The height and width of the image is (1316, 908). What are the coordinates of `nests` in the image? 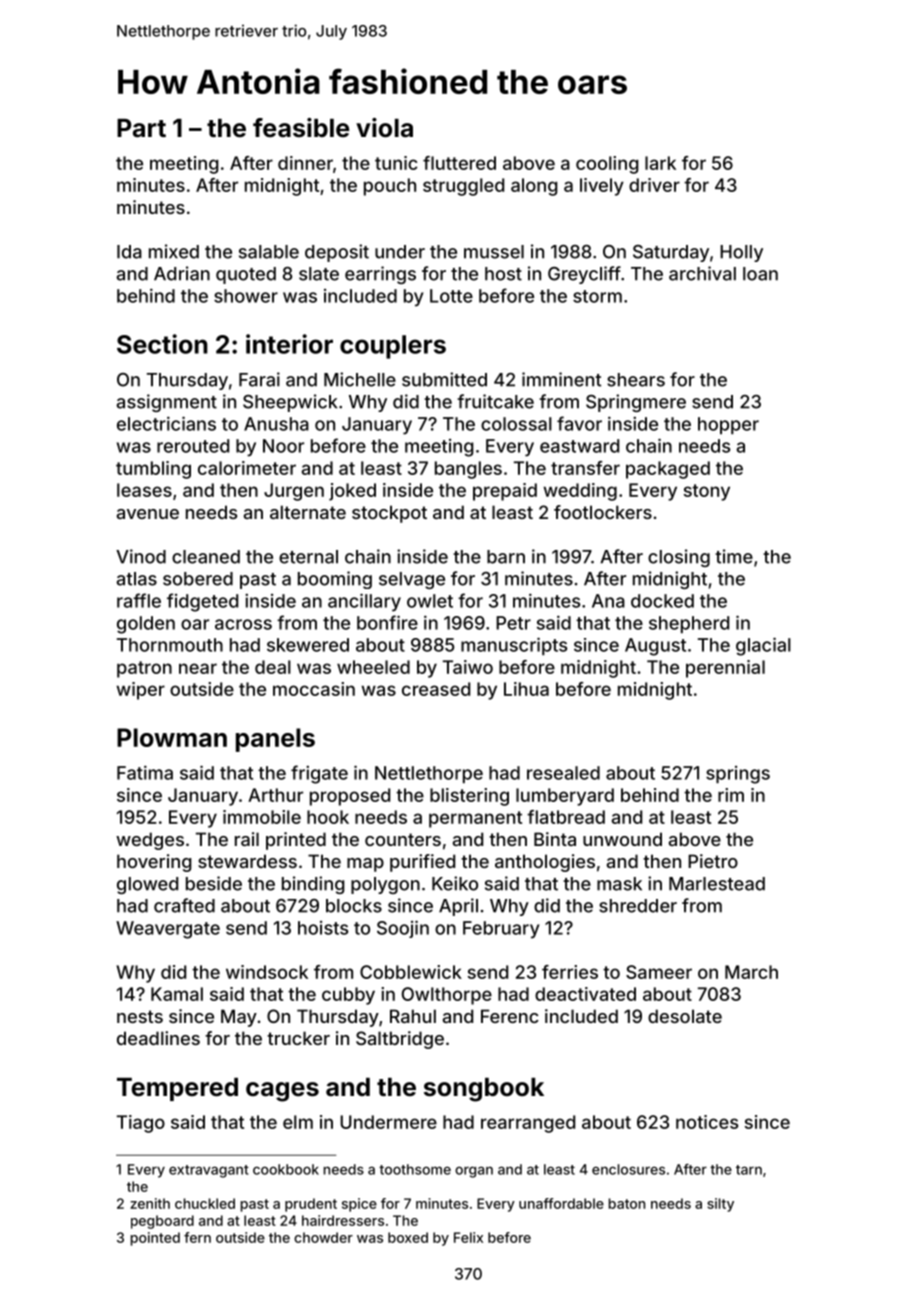 It's located at (140, 1016).
